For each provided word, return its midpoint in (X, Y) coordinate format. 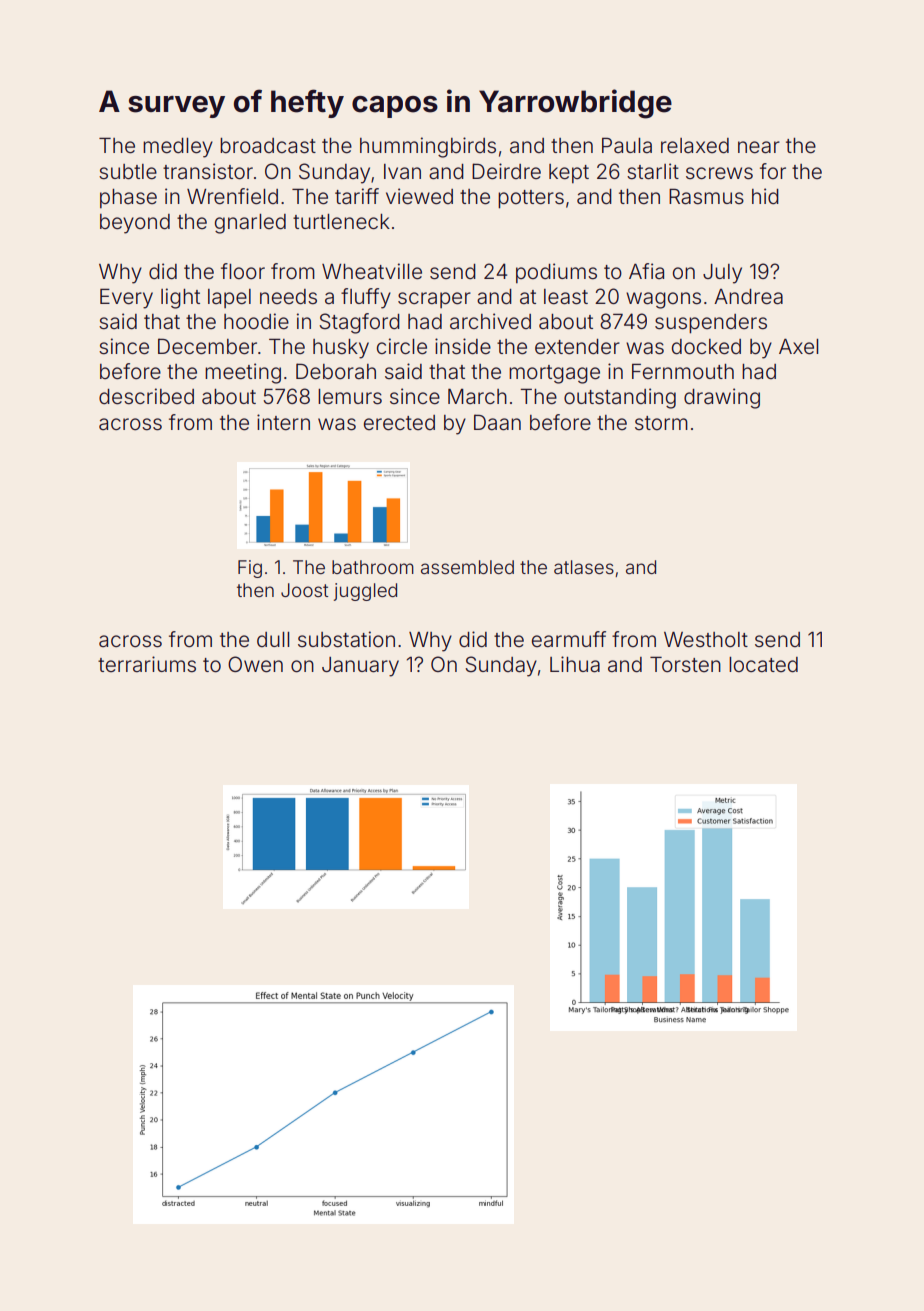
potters (531, 199)
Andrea (748, 297)
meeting (243, 373)
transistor (208, 171)
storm (661, 423)
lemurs (350, 397)
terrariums (147, 664)
